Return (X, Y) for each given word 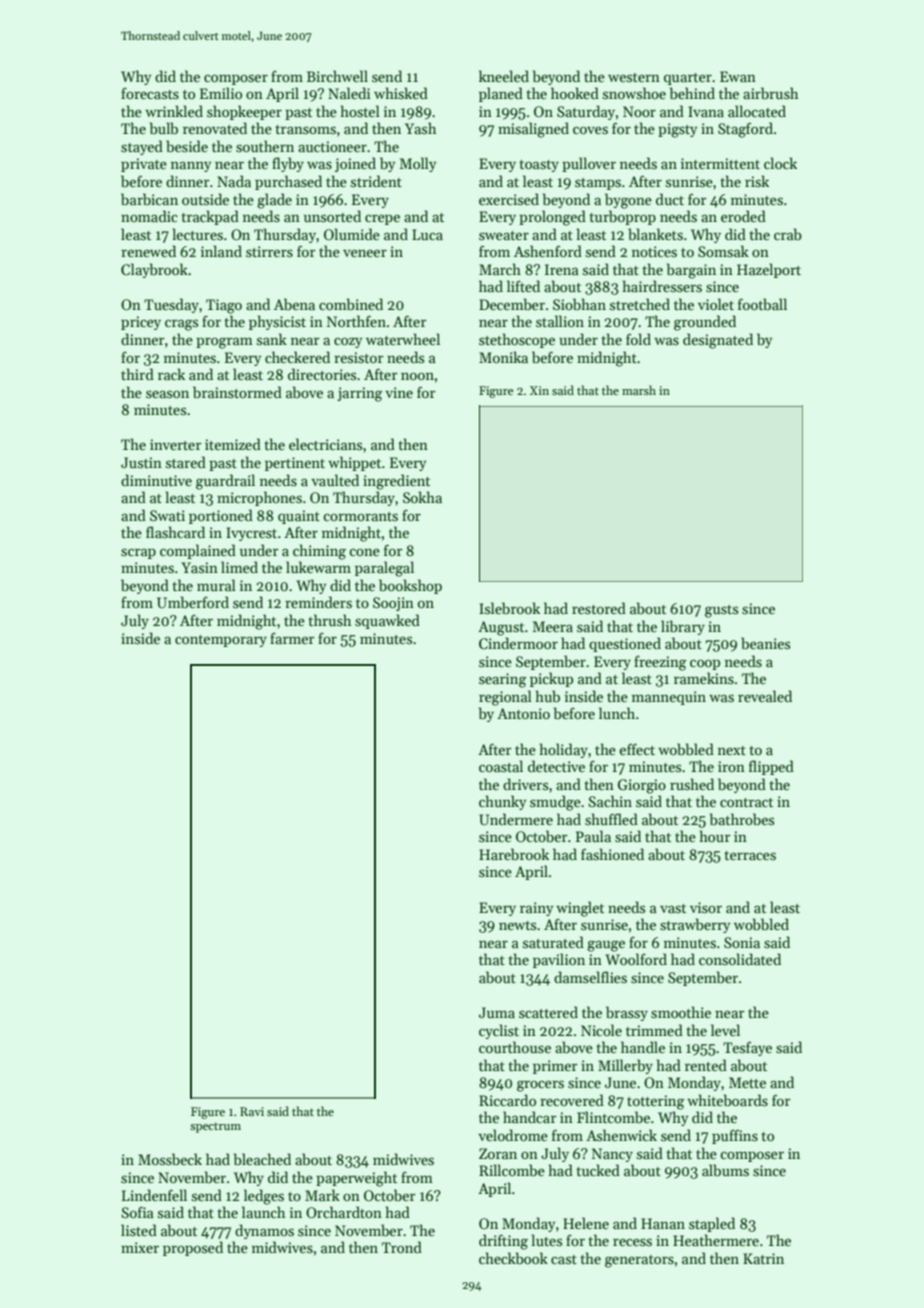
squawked (387, 621)
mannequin (669, 698)
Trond (402, 1247)
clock (780, 163)
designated (718, 341)
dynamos (264, 1231)
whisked (401, 93)
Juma (497, 1012)
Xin (539, 390)
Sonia (742, 942)
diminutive (156, 480)
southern (265, 146)
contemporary (221, 641)
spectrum (215, 1127)
